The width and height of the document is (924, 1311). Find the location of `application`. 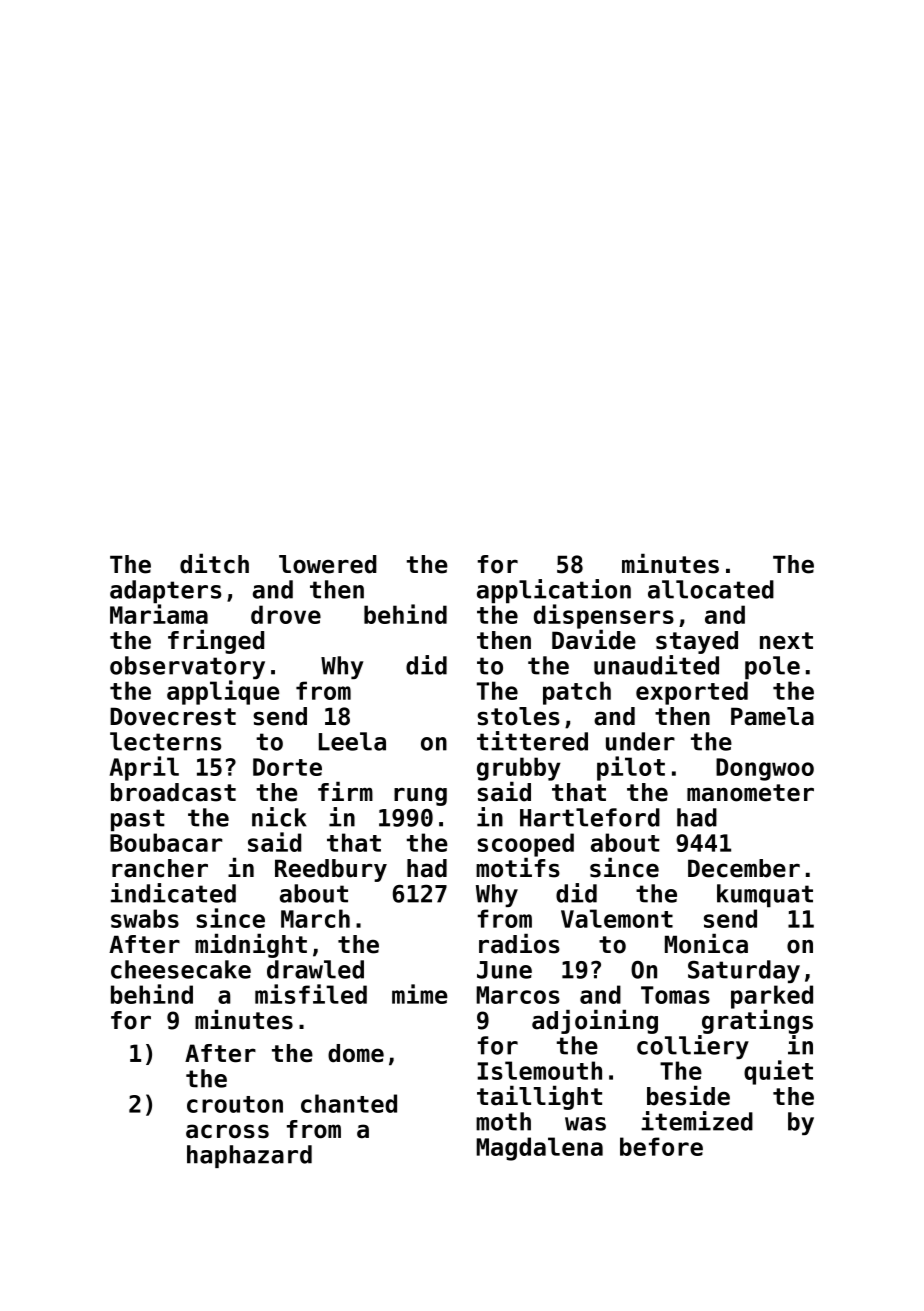

application is located at coordinates (554, 591).
